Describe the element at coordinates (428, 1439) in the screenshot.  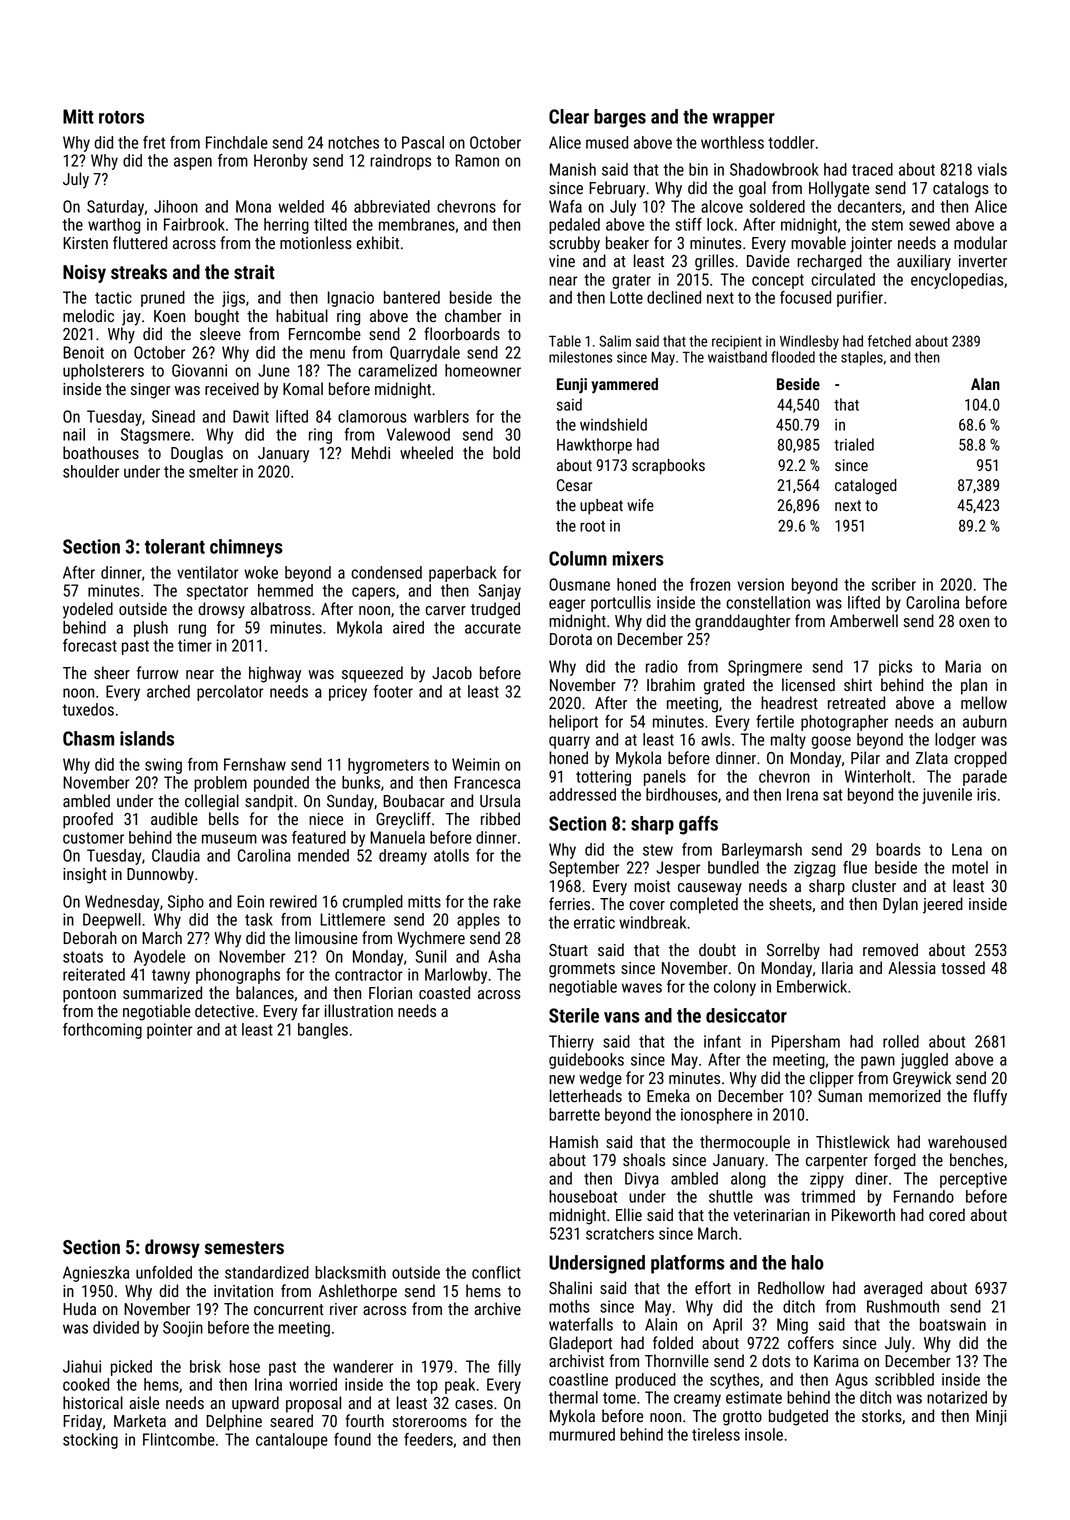
I see `feeders` at that location.
